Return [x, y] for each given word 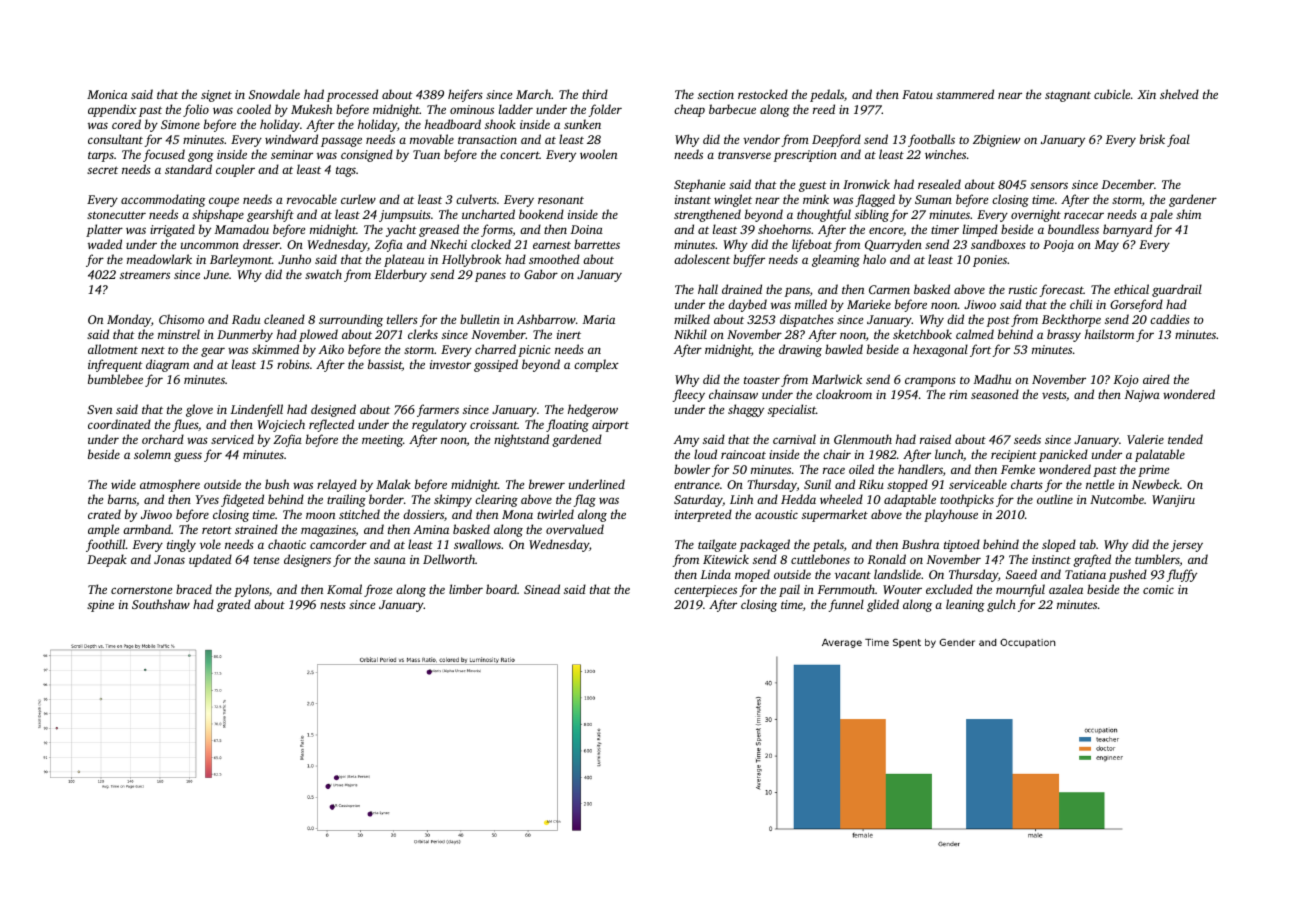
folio [196, 110]
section [716, 94]
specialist [792, 410]
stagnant [1068, 96]
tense [266, 560]
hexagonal [940, 350]
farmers [438, 410]
